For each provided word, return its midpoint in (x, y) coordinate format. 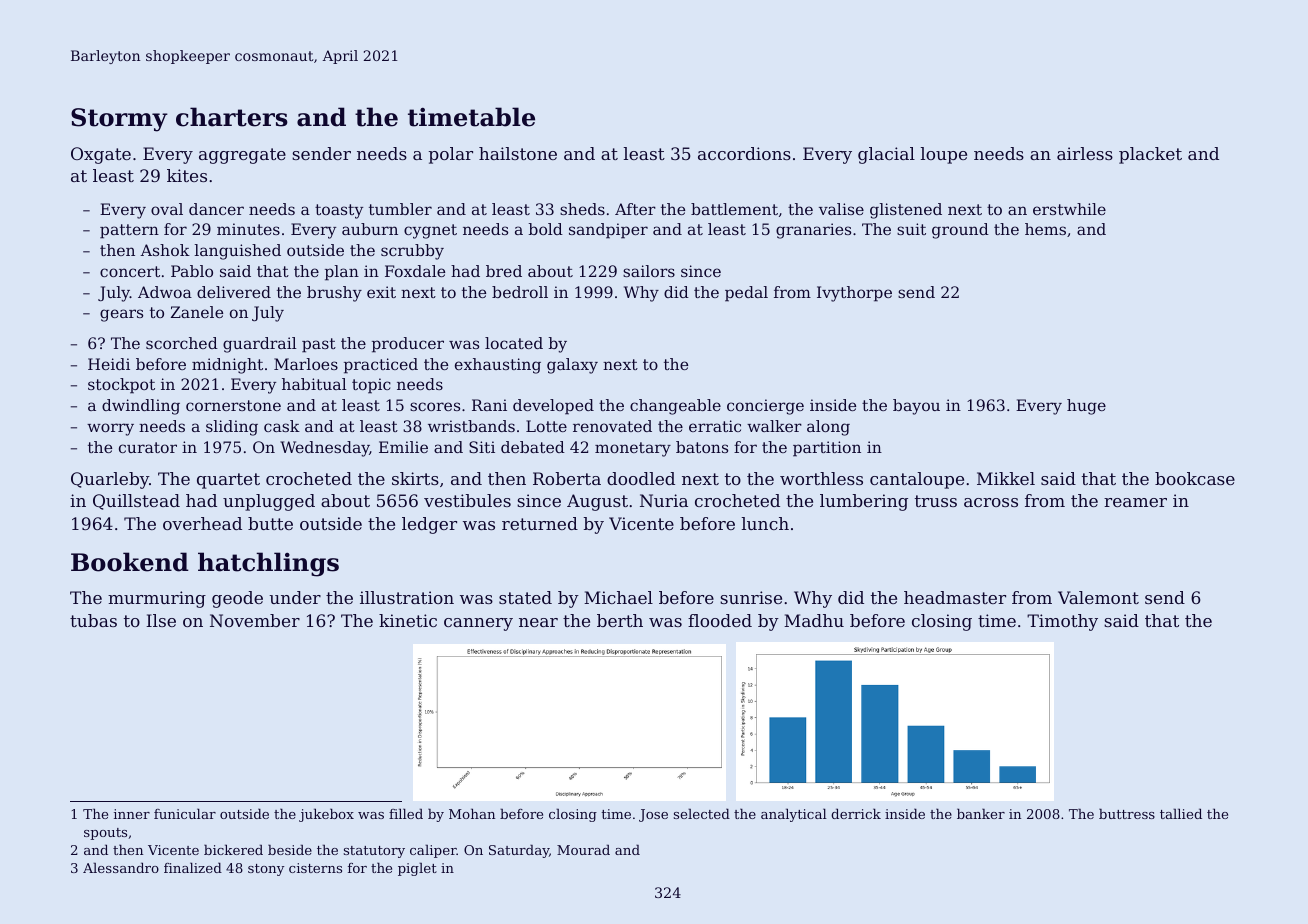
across (991, 502)
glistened (906, 211)
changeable (675, 407)
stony (266, 870)
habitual (314, 384)
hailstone (518, 153)
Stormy (119, 120)
